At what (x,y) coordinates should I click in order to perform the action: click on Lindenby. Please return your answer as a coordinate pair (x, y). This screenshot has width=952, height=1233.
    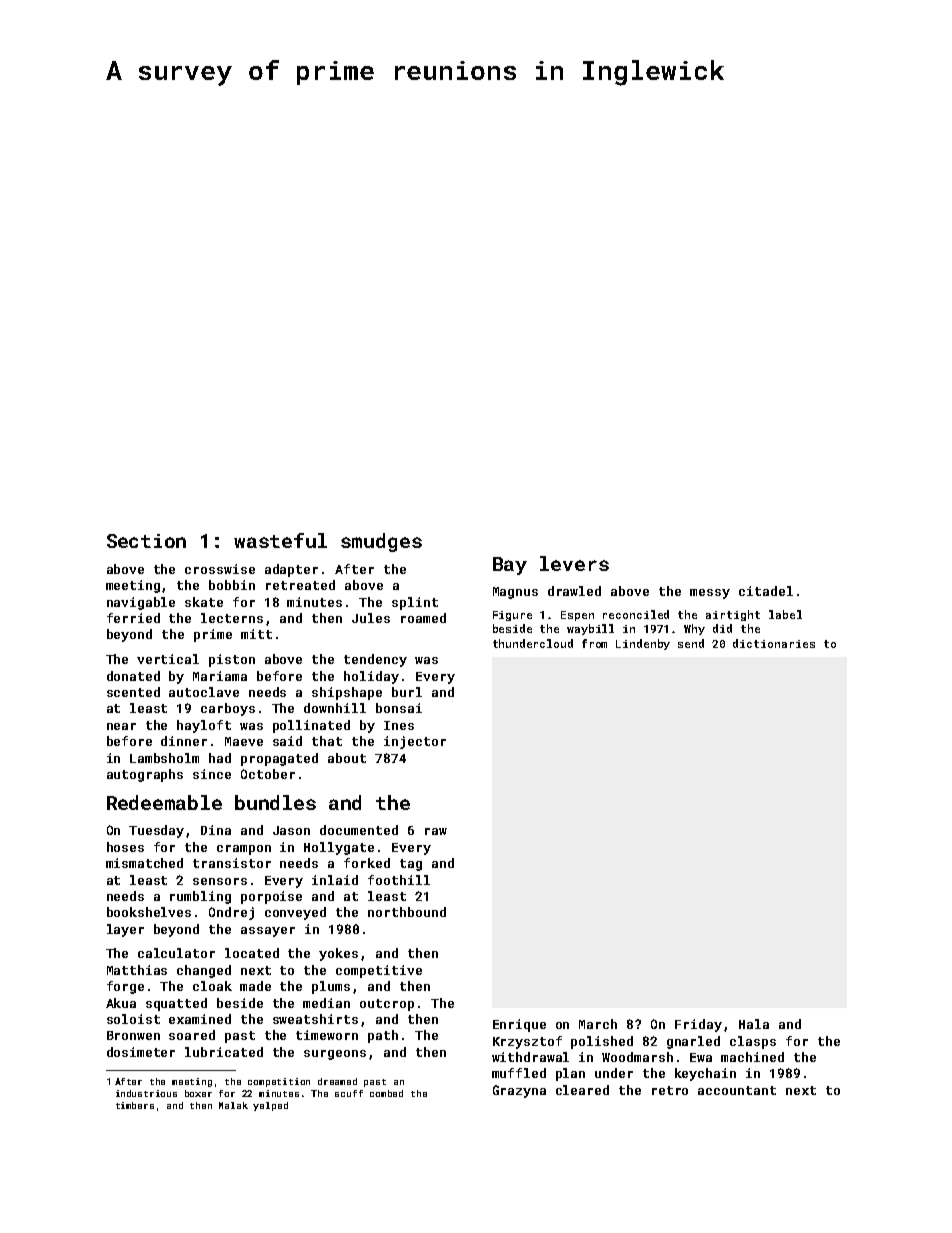
    Looking at the image, I should click on (643, 644).
